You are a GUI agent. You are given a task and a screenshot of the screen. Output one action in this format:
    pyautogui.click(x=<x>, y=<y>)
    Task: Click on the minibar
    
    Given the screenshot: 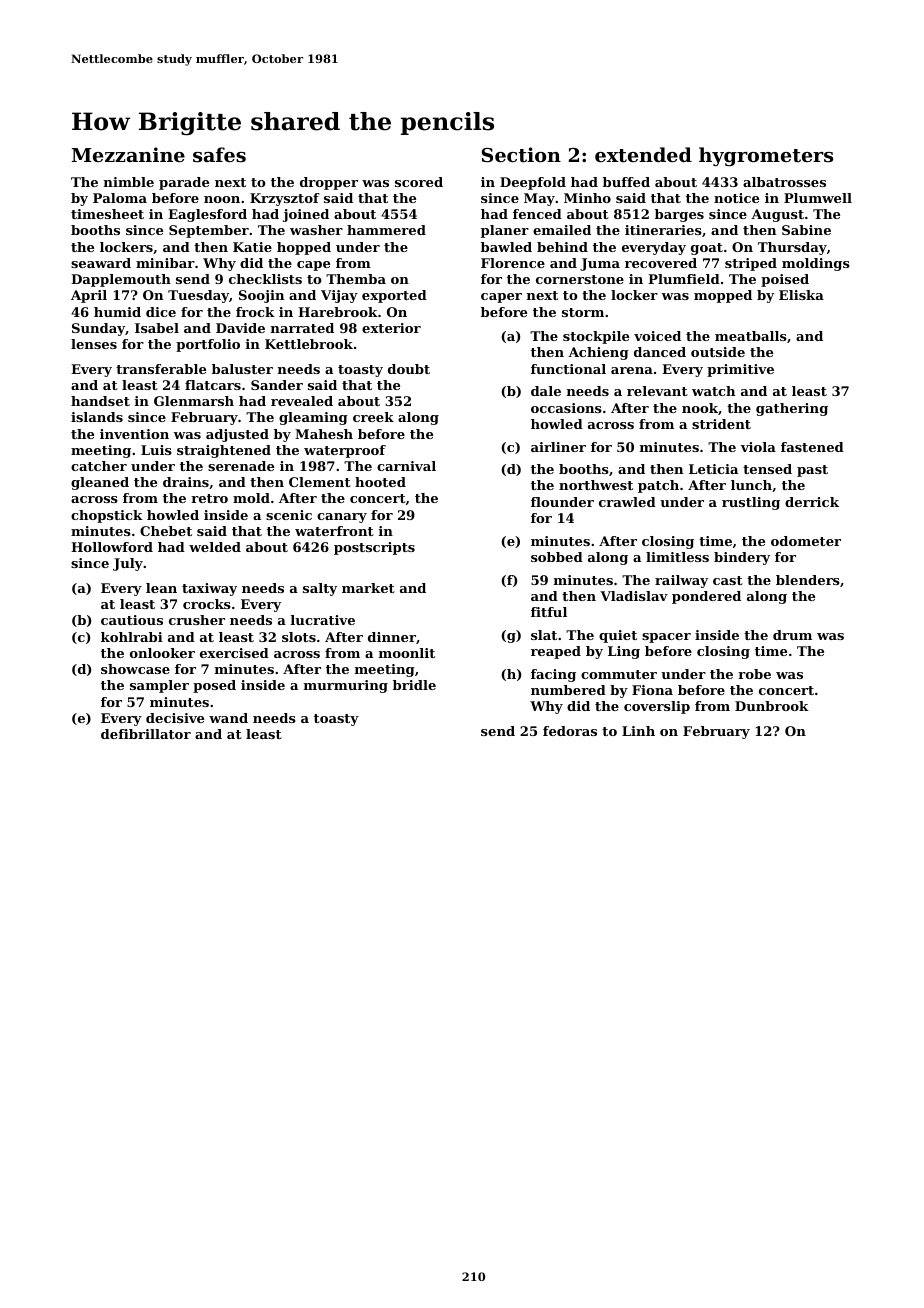 What is the action you would take?
    pyautogui.click(x=165, y=263)
